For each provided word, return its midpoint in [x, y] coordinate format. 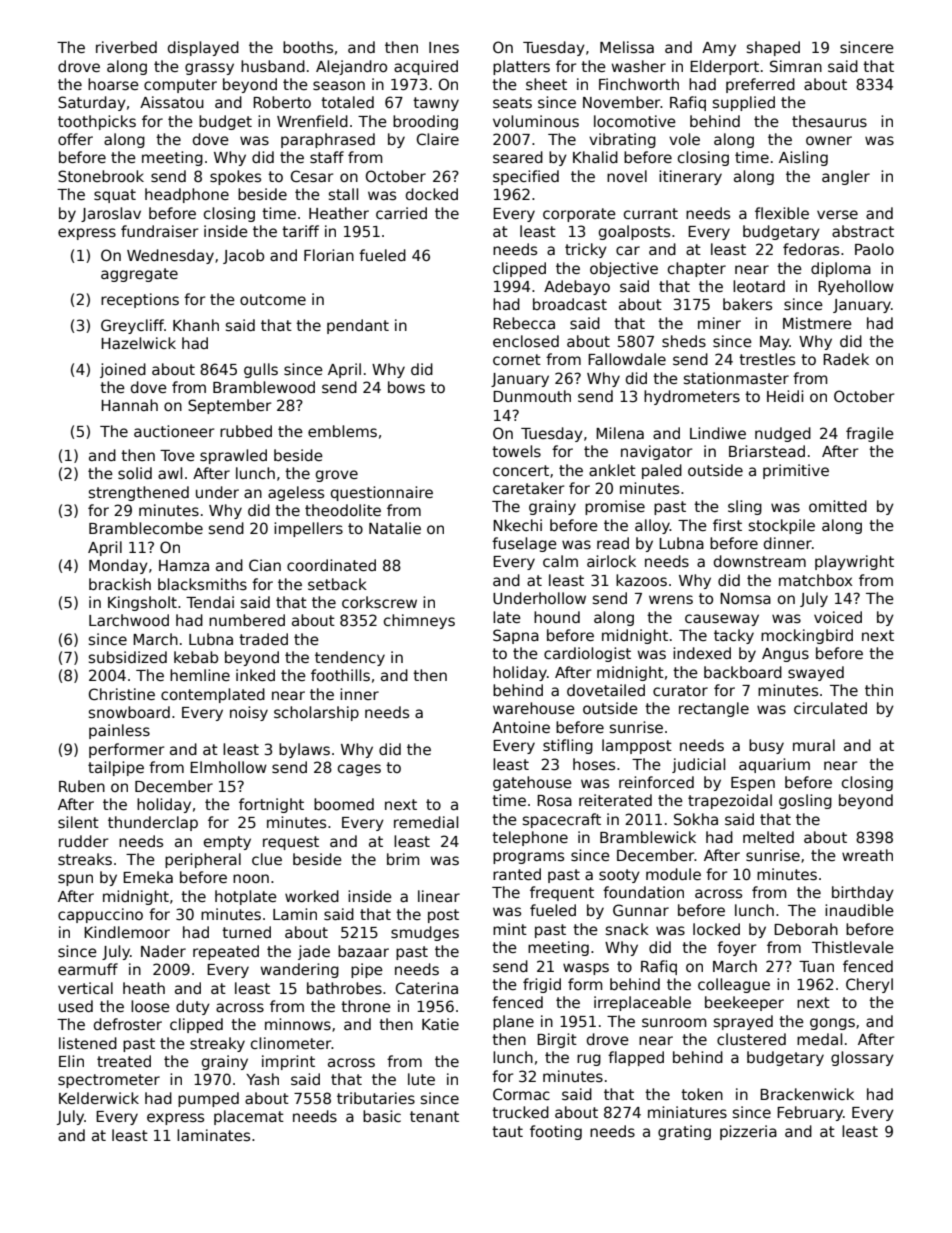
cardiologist [587, 654]
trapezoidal [730, 801]
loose [150, 1006]
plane [513, 1022]
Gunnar [641, 910]
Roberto [282, 102]
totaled [347, 102]
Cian [265, 565]
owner [829, 140]
